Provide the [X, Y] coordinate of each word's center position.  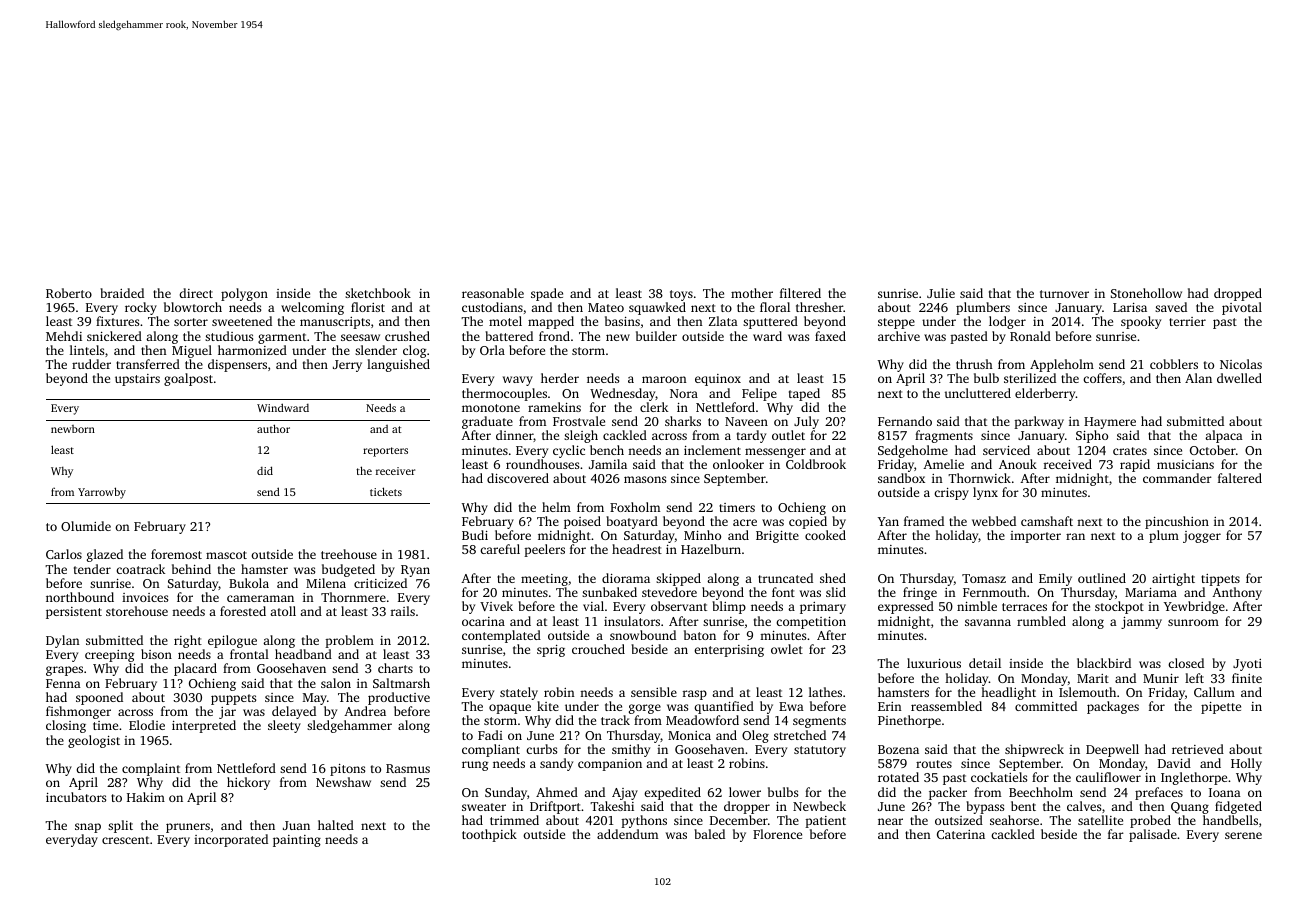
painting [297, 841]
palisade [1153, 835]
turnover [1064, 294]
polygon [244, 294]
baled [709, 834]
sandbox [901, 478]
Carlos [64, 554]
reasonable [493, 293]
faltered [1240, 478]
